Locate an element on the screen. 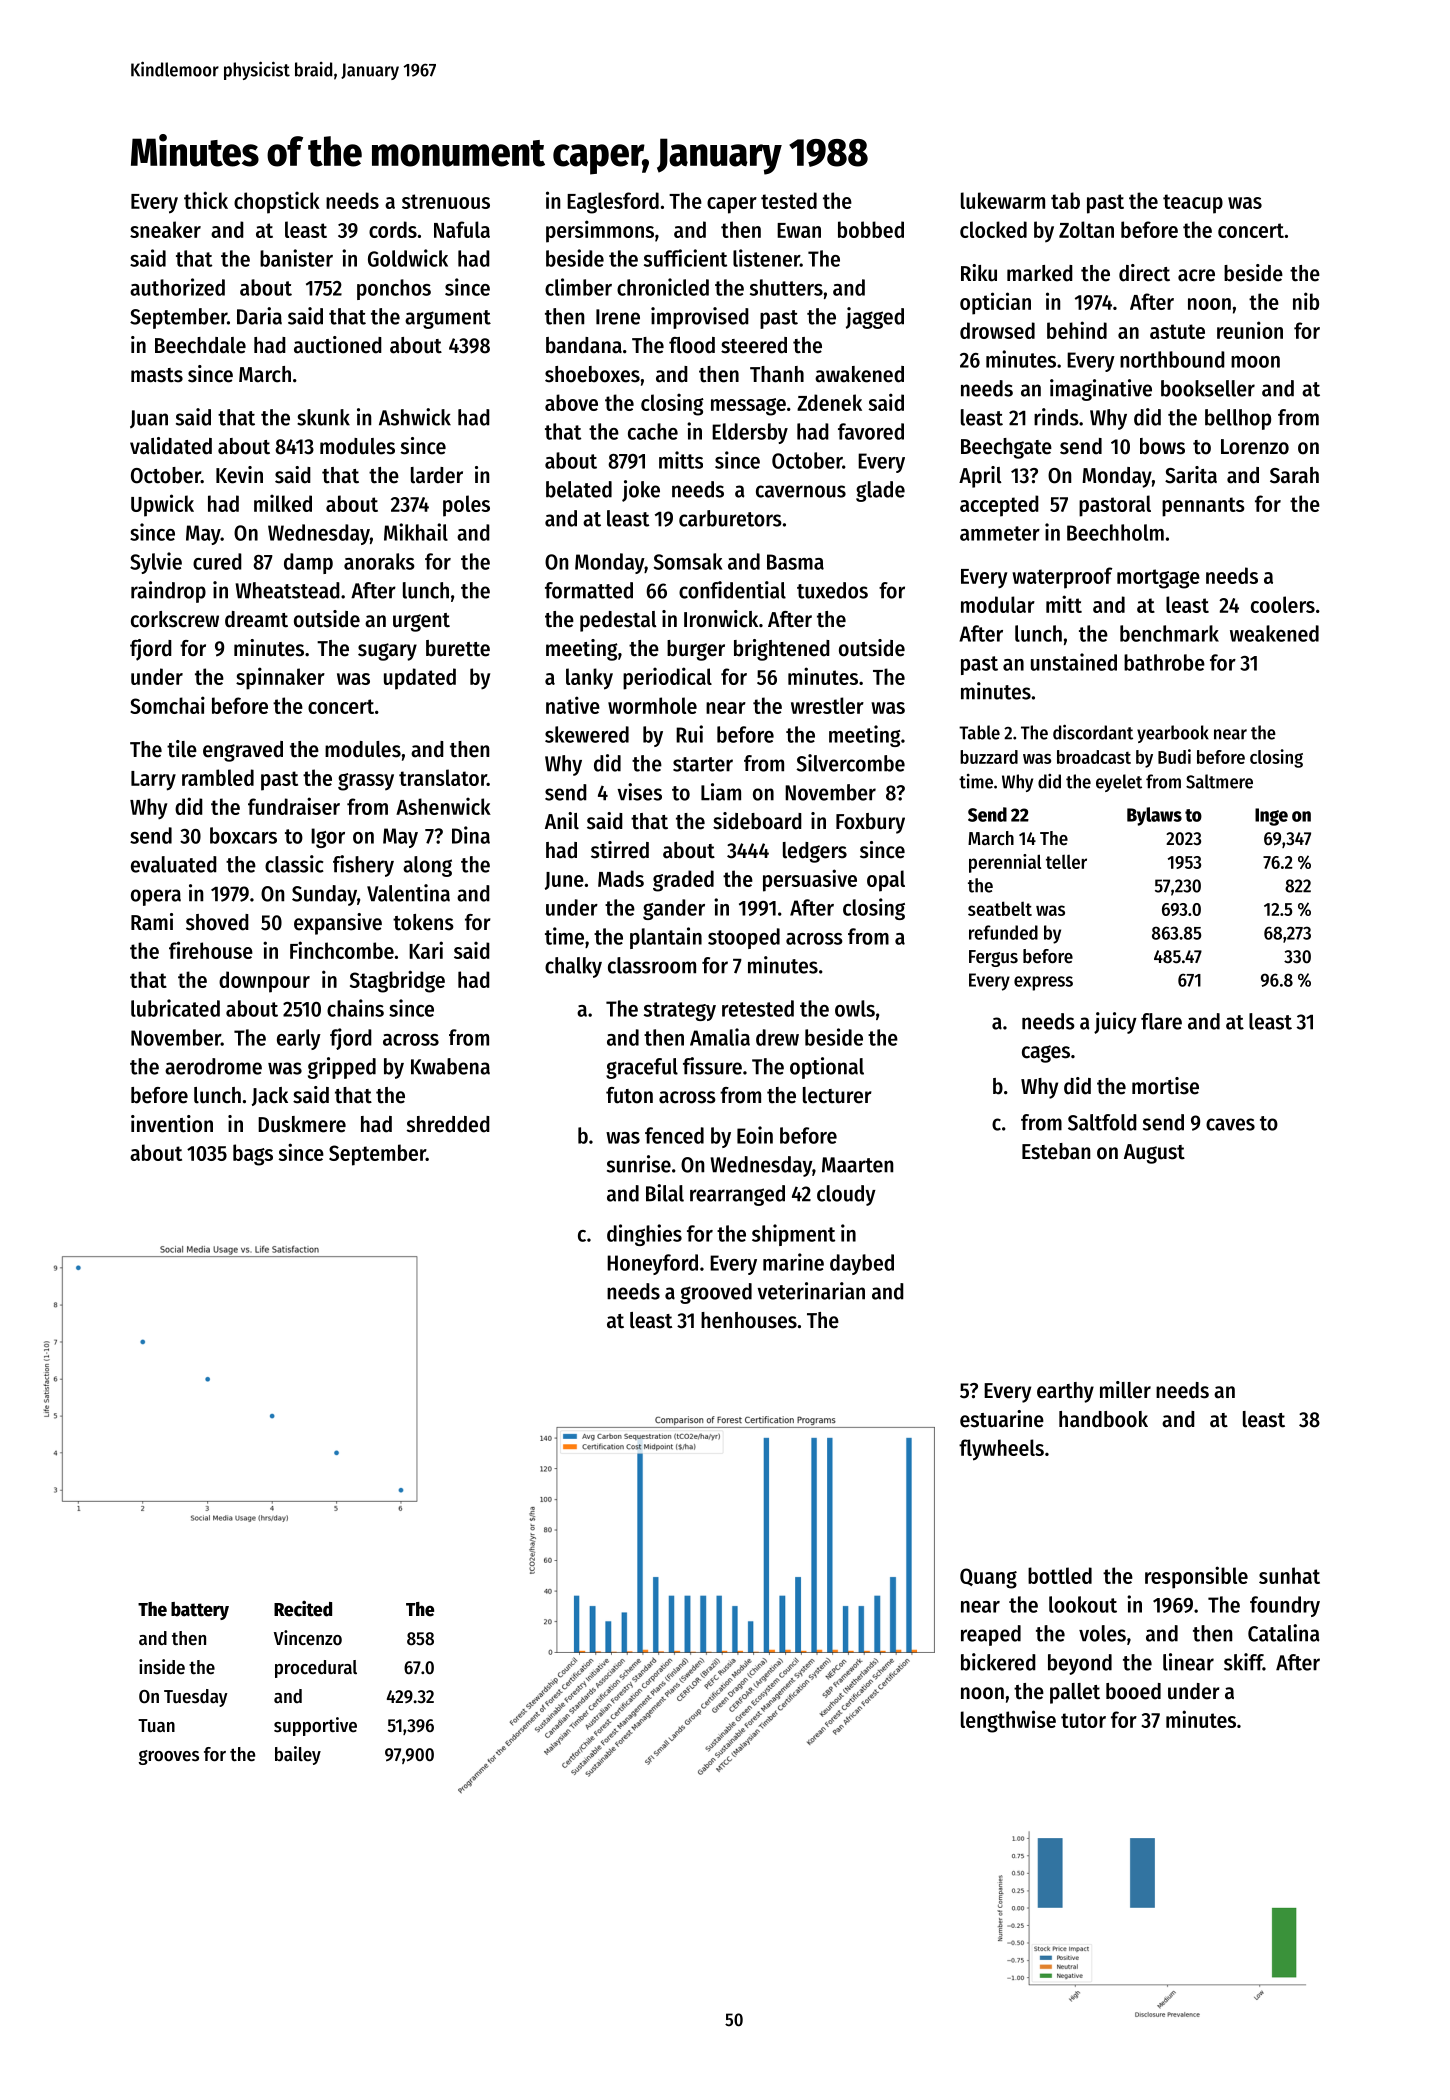 Image resolution: width=1450 pixels, height=2100 pixels. battery is located at coordinates (200, 1611).
